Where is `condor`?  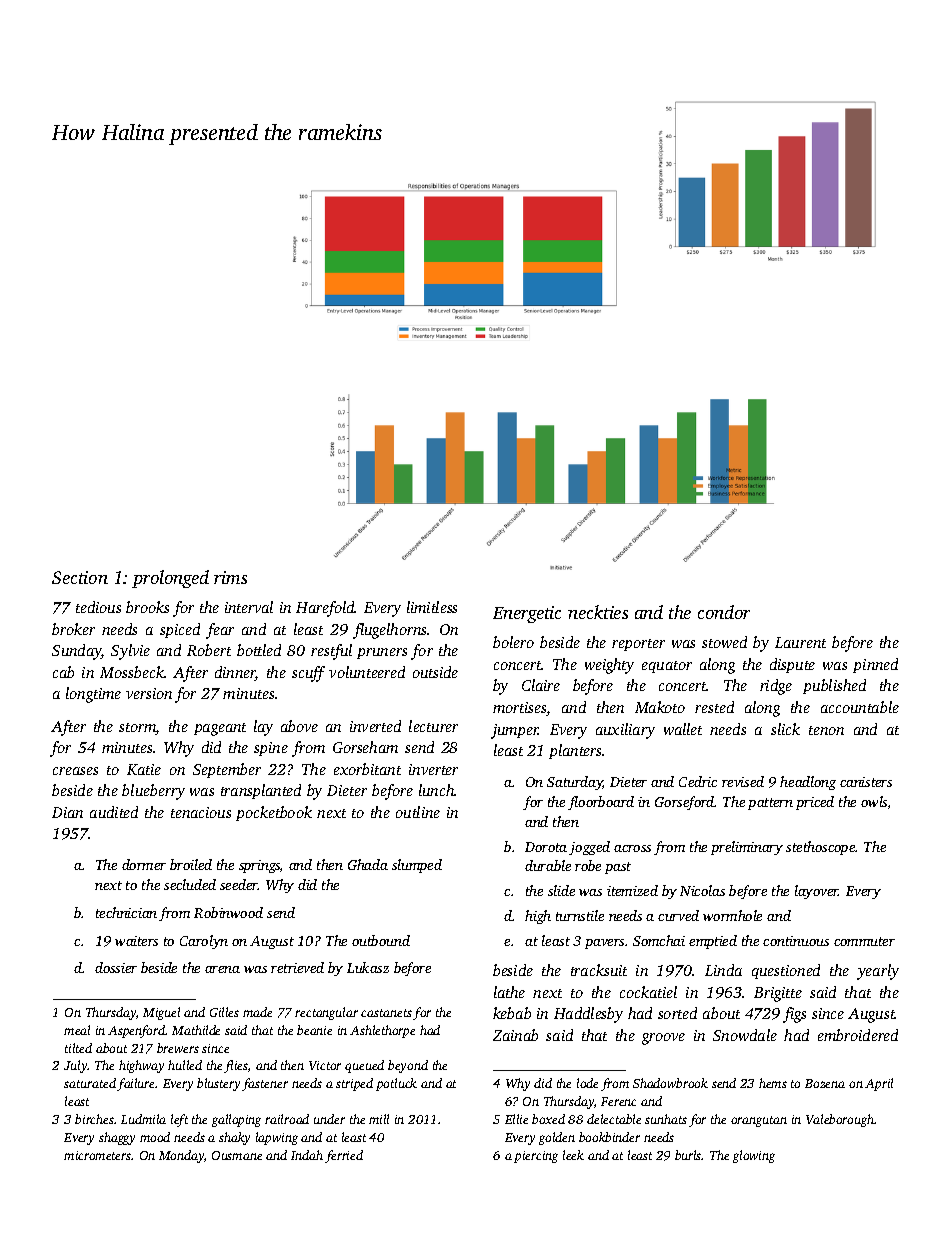
condor is located at coordinates (724, 612).
